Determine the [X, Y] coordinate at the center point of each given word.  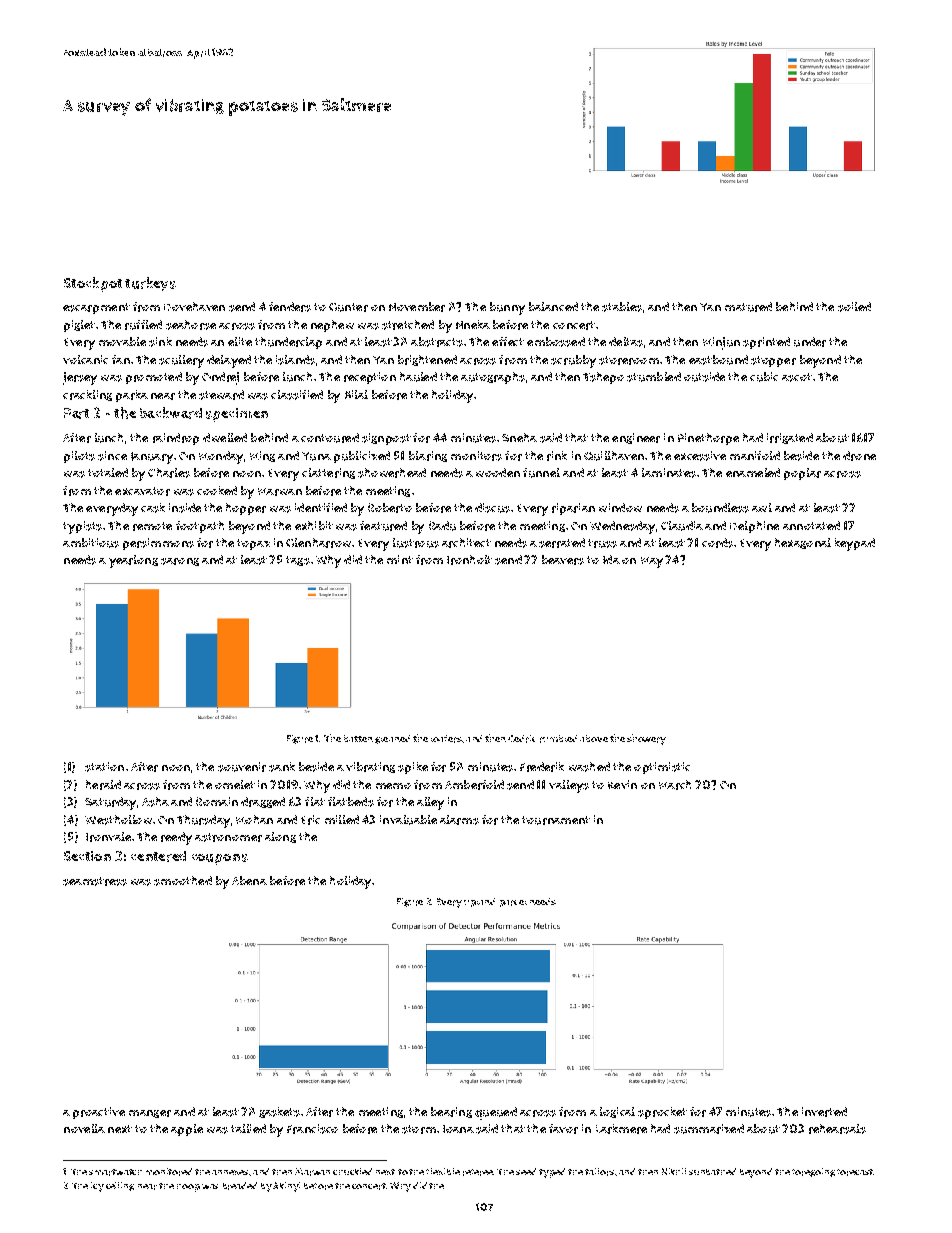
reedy [176, 838]
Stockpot [93, 284]
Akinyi [286, 1187]
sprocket [662, 1113]
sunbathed [712, 1171]
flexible [443, 1171]
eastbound [718, 360]
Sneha [519, 437]
